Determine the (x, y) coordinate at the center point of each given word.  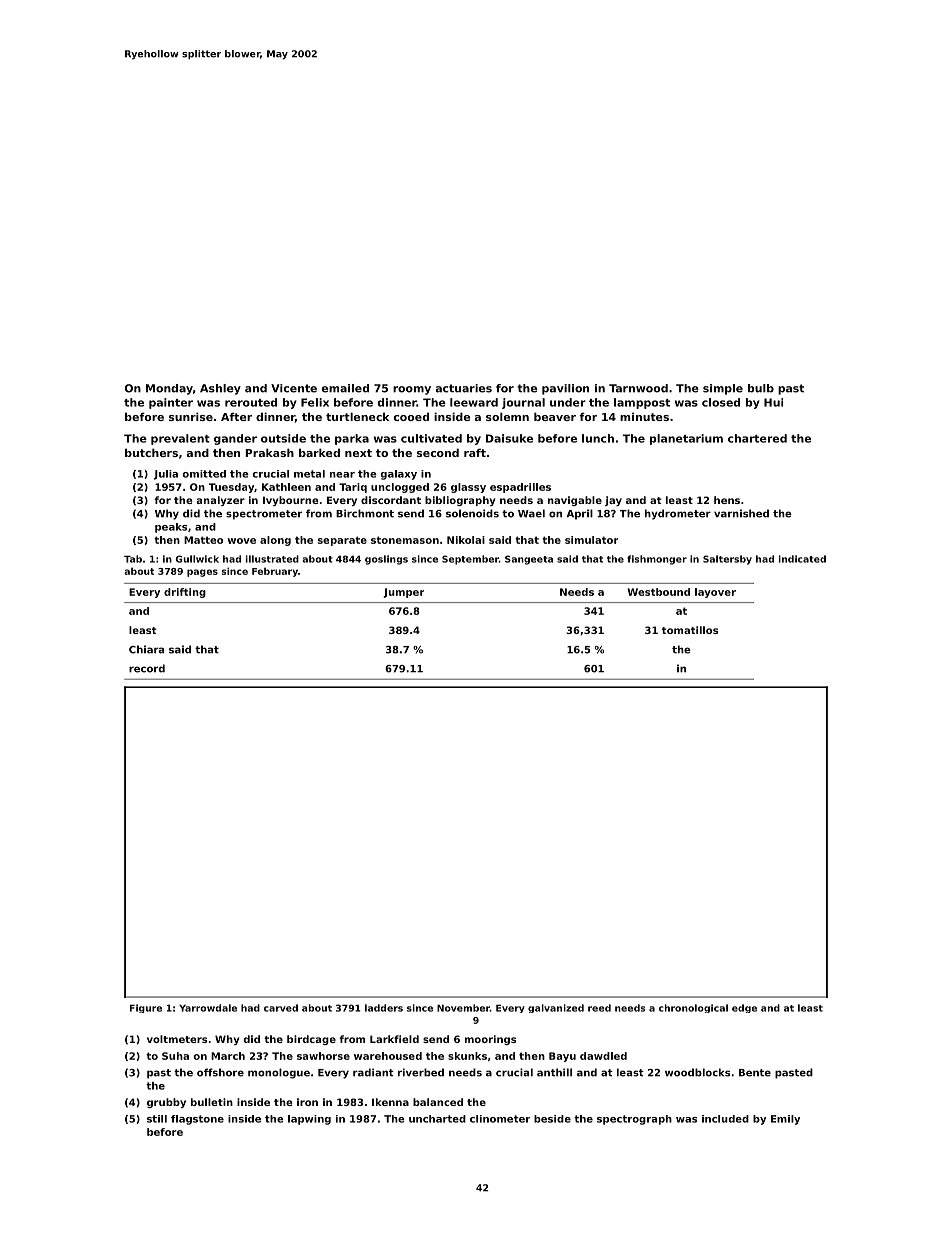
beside (552, 1119)
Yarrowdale (208, 1008)
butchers (151, 452)
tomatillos (690, 630)
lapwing (309, 1120)
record (147, 668)
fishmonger (657, 560)
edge (744, 1008)
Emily (785, 1120)
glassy (468, 488)
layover (715, 593)
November (463, 1008)
